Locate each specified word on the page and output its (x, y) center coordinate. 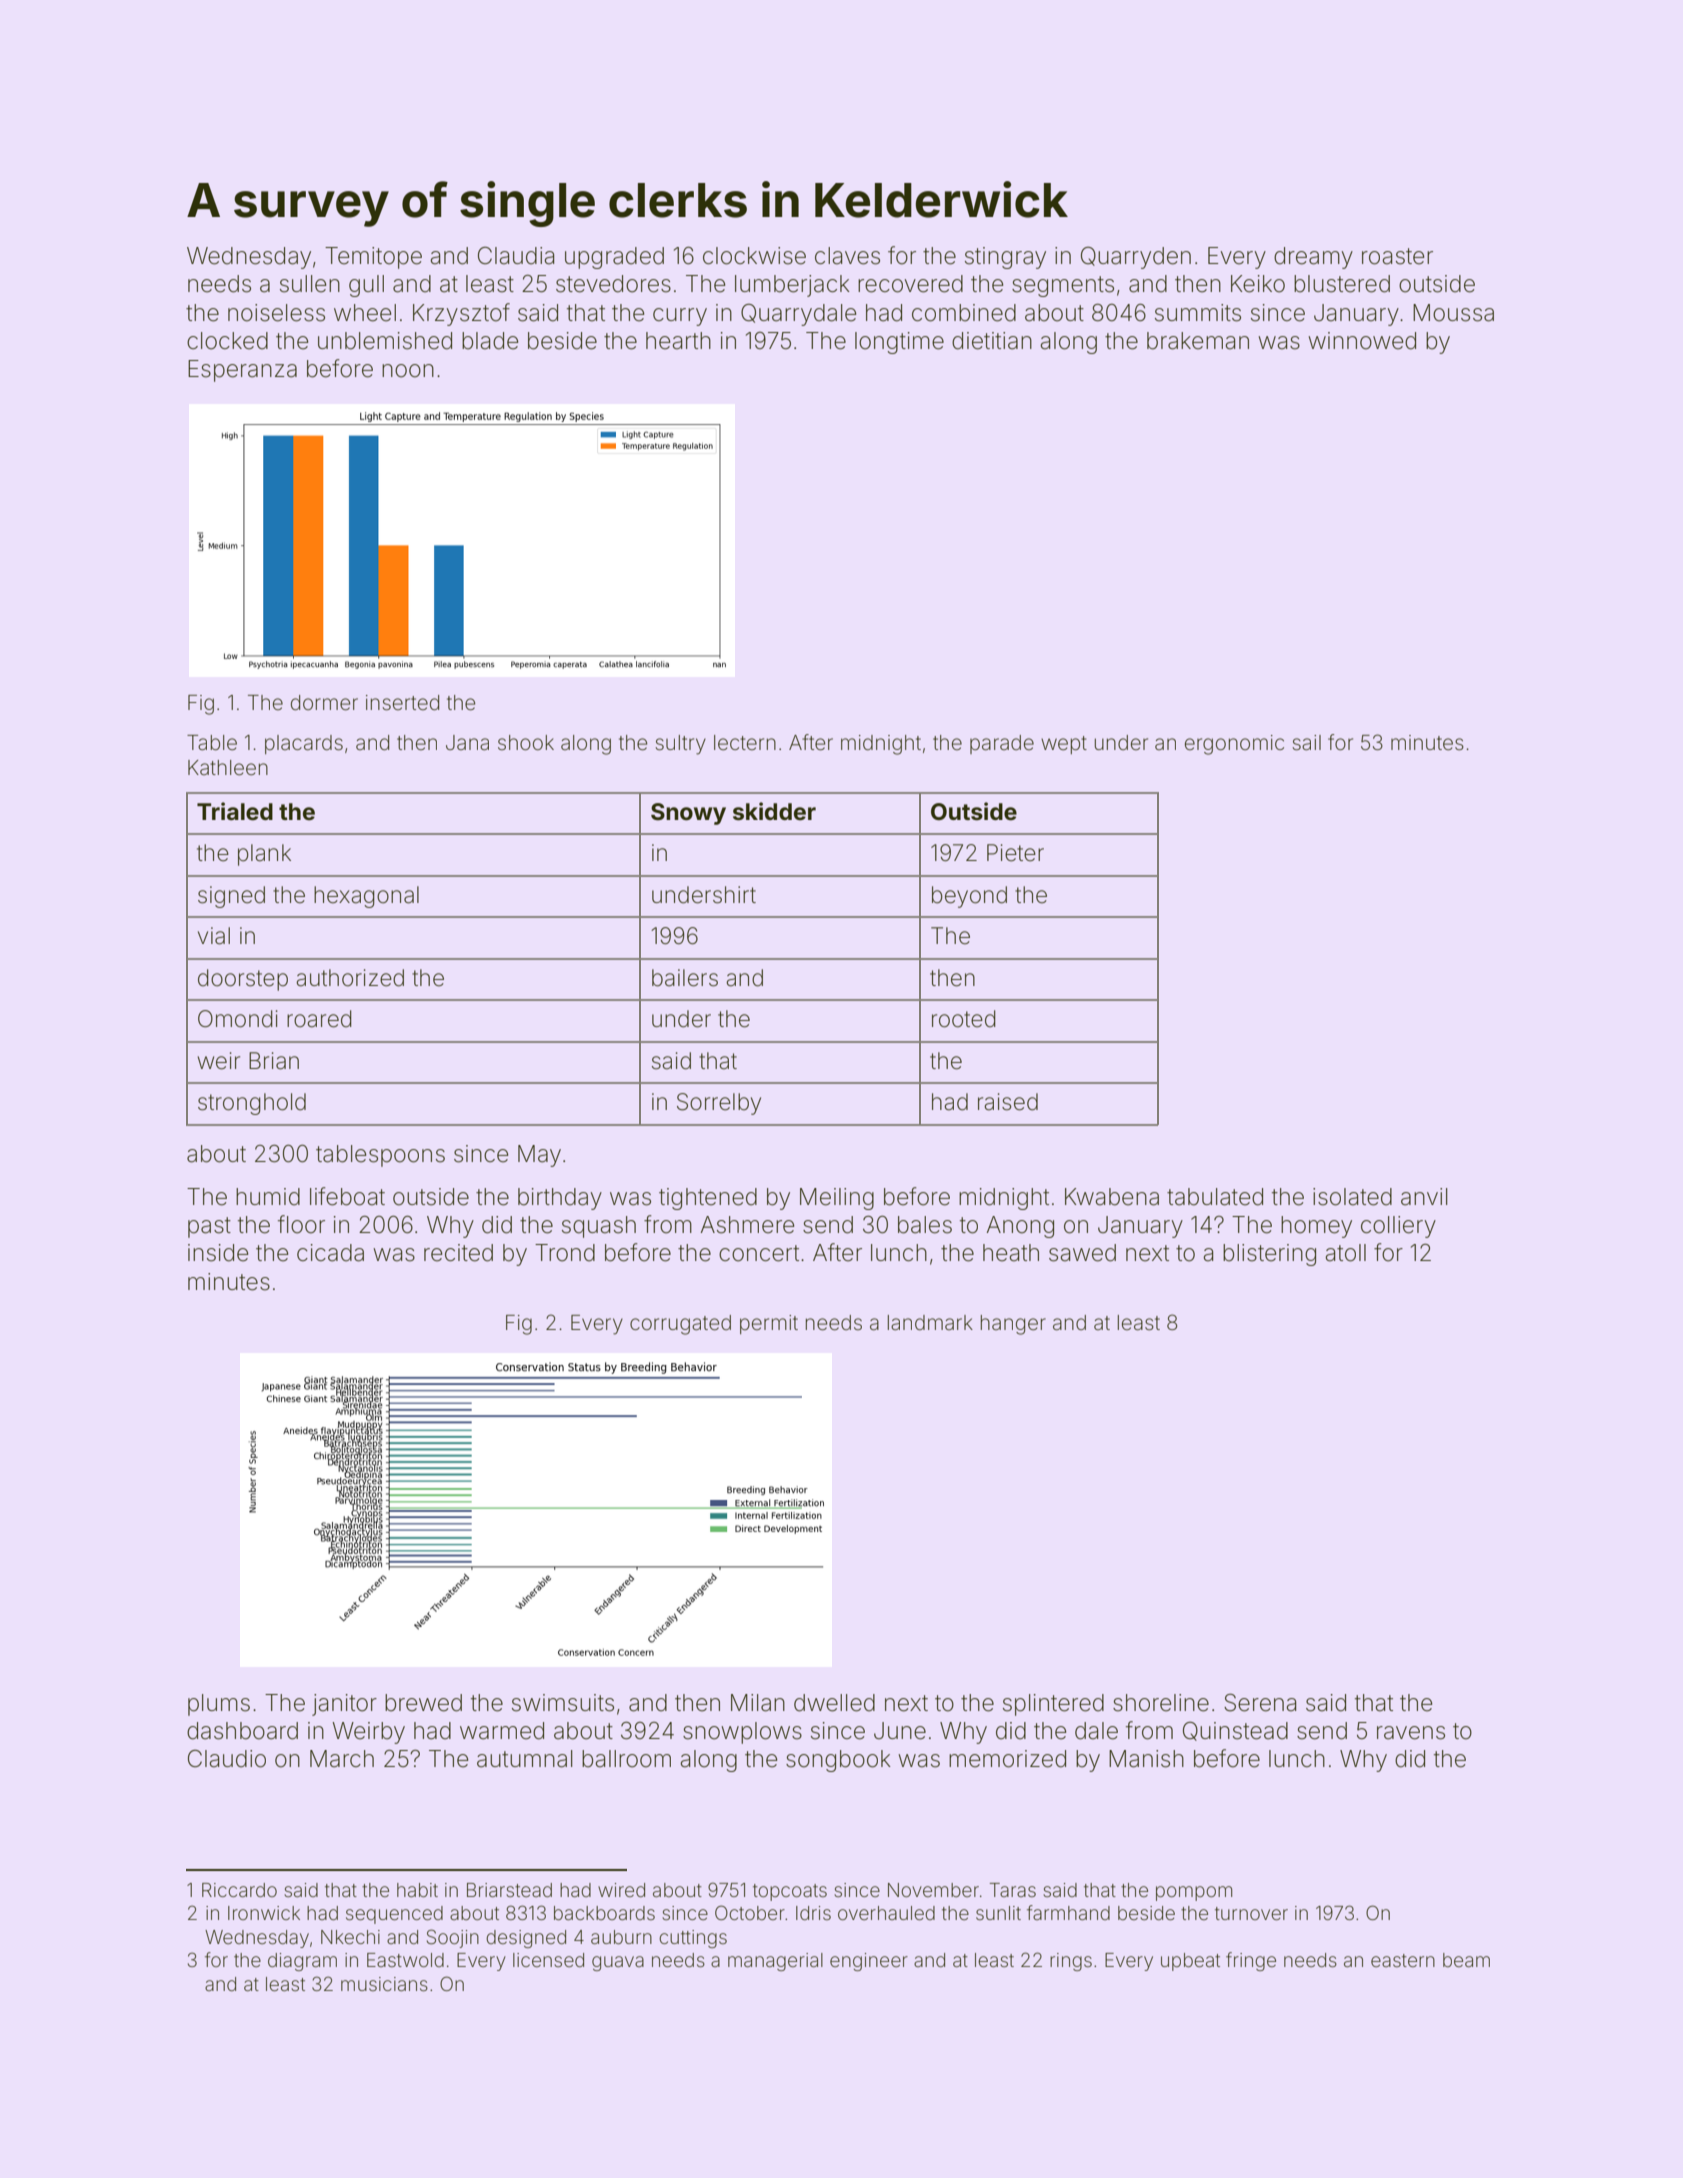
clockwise (754, 256)
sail (1306, 743)
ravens (1411, 1733)
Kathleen (228, 768)
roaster (1397, 256)
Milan (758, 1703)
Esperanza (242, 371)
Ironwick (264, 1913)
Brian (274, 1061)
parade (1002, 744)
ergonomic (1234, 745)
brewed (423, 1703)
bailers (685, 978)
